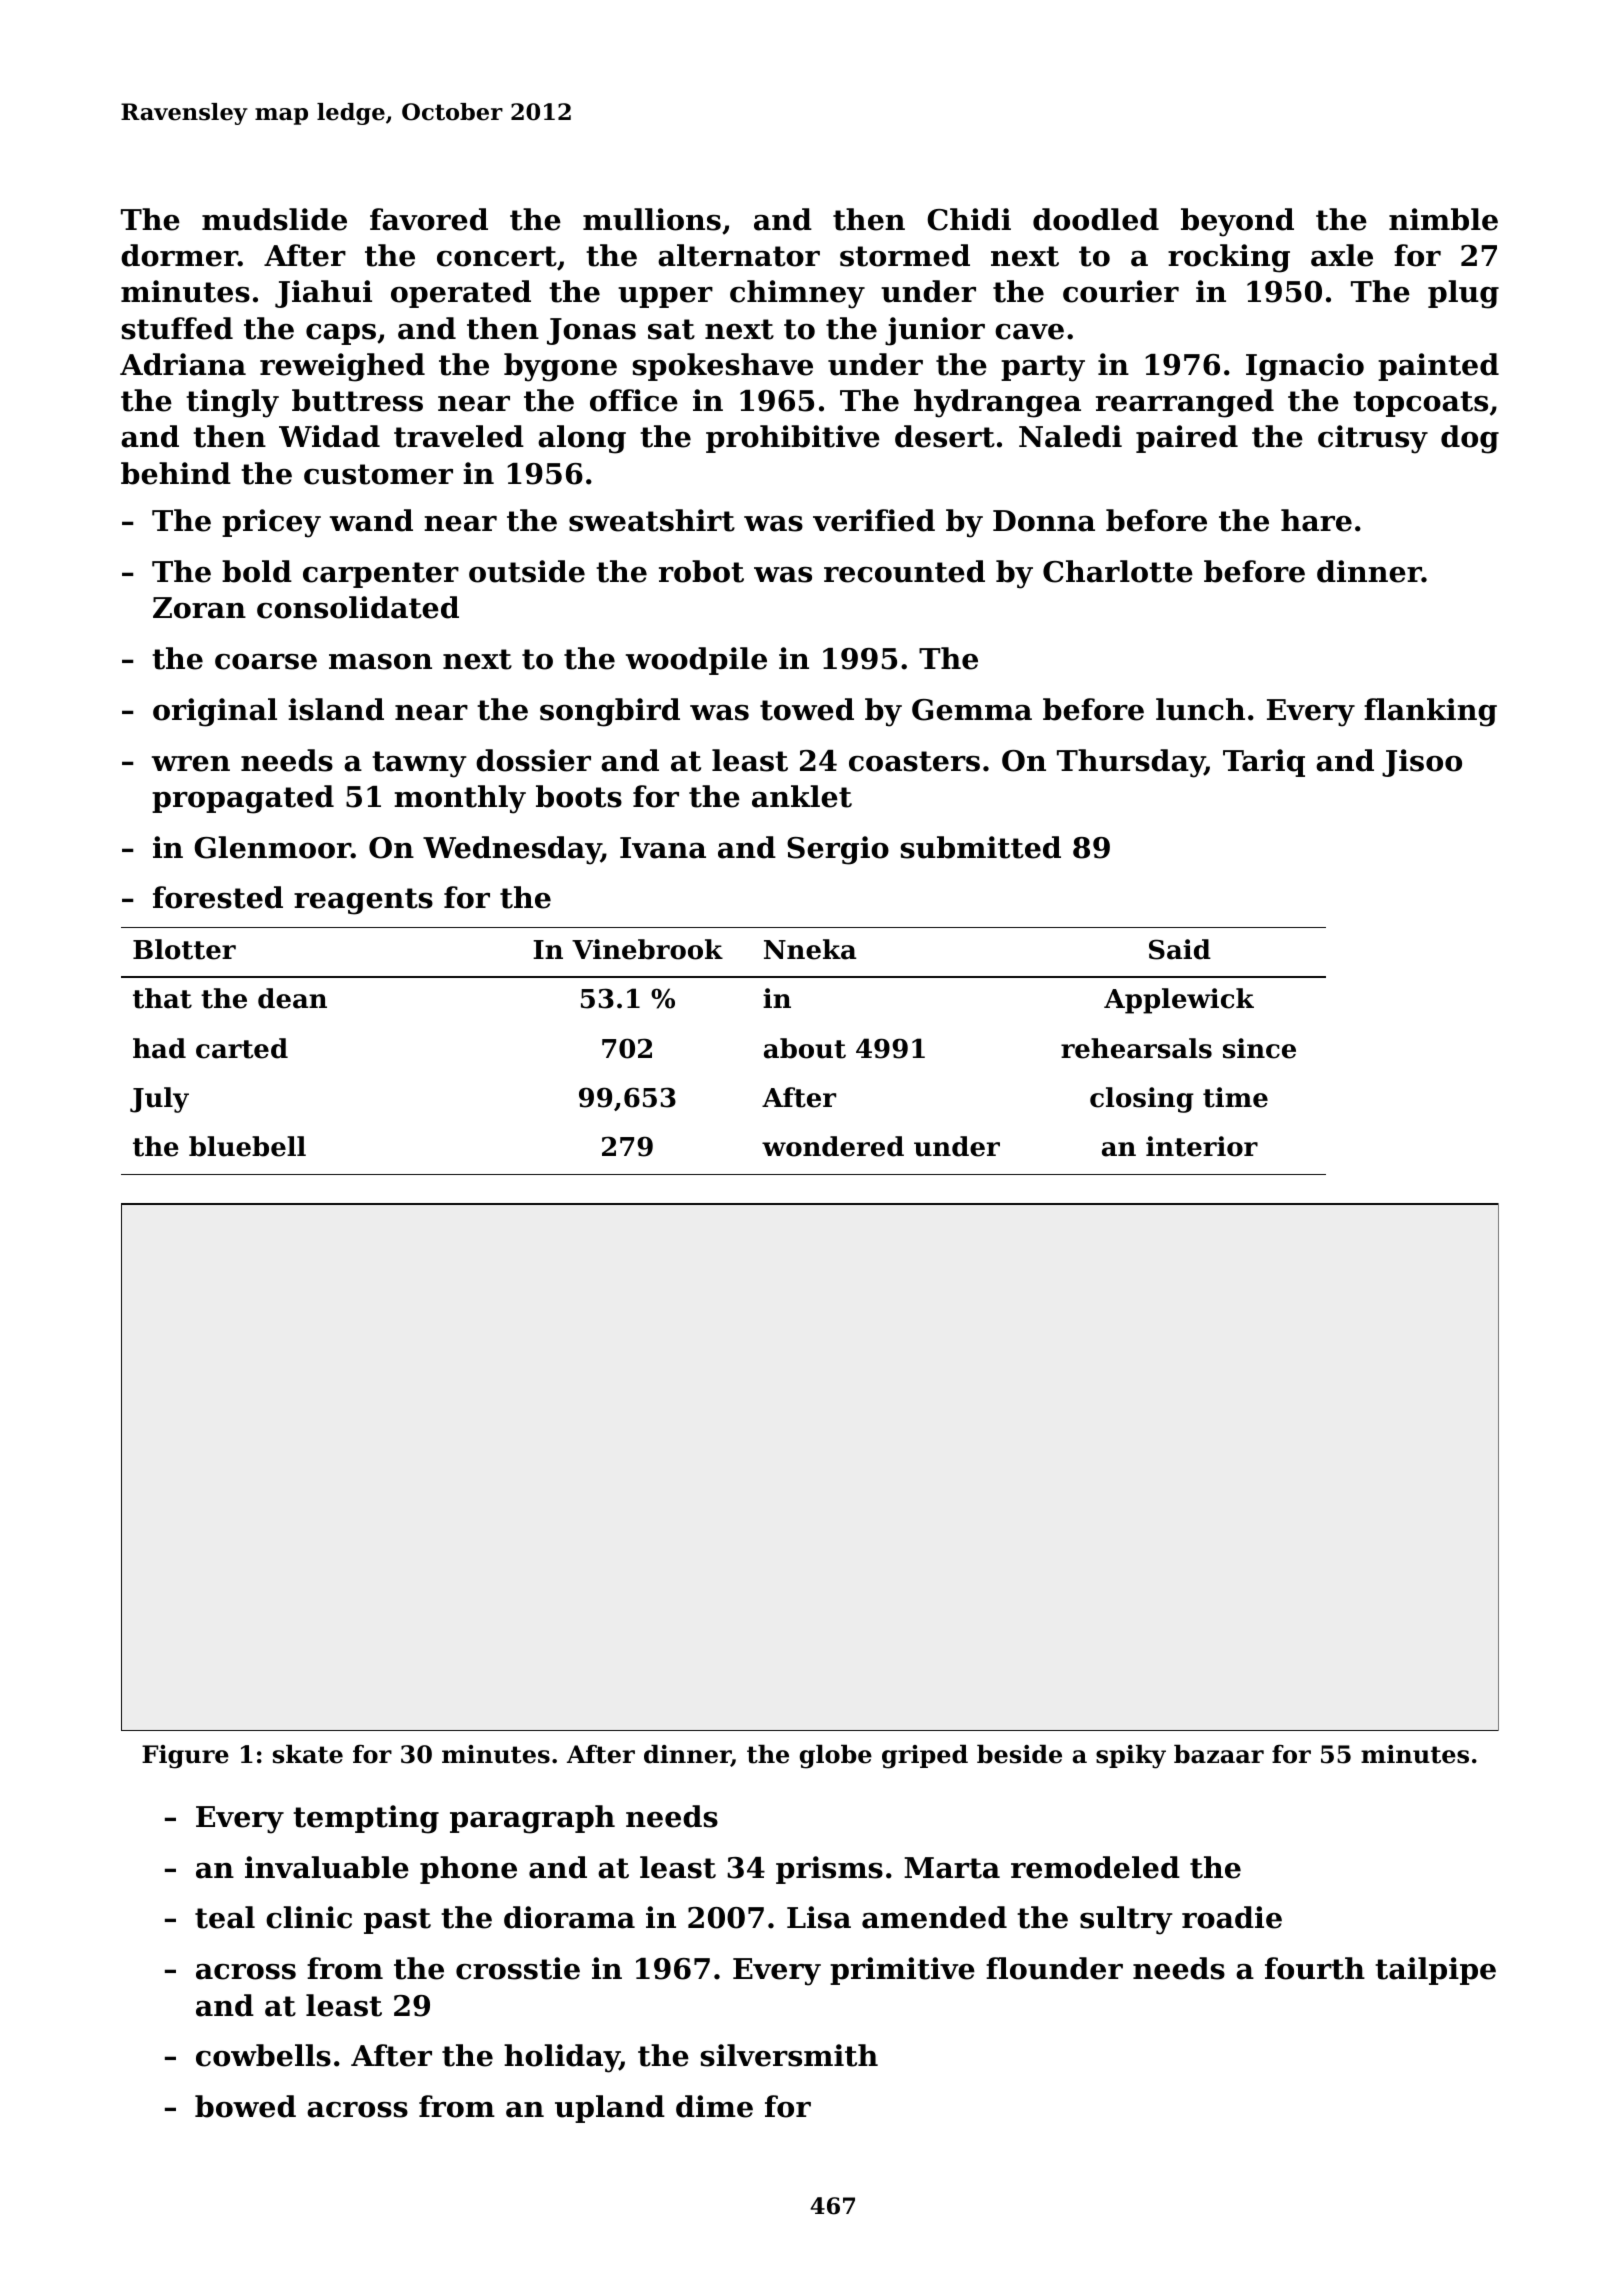 Image resolution: width=1620 pixels, height=2292 pixels. What do you see at coordinates (652, 219) in the page?
I see `mullions` at bounding box center [652, 219].
